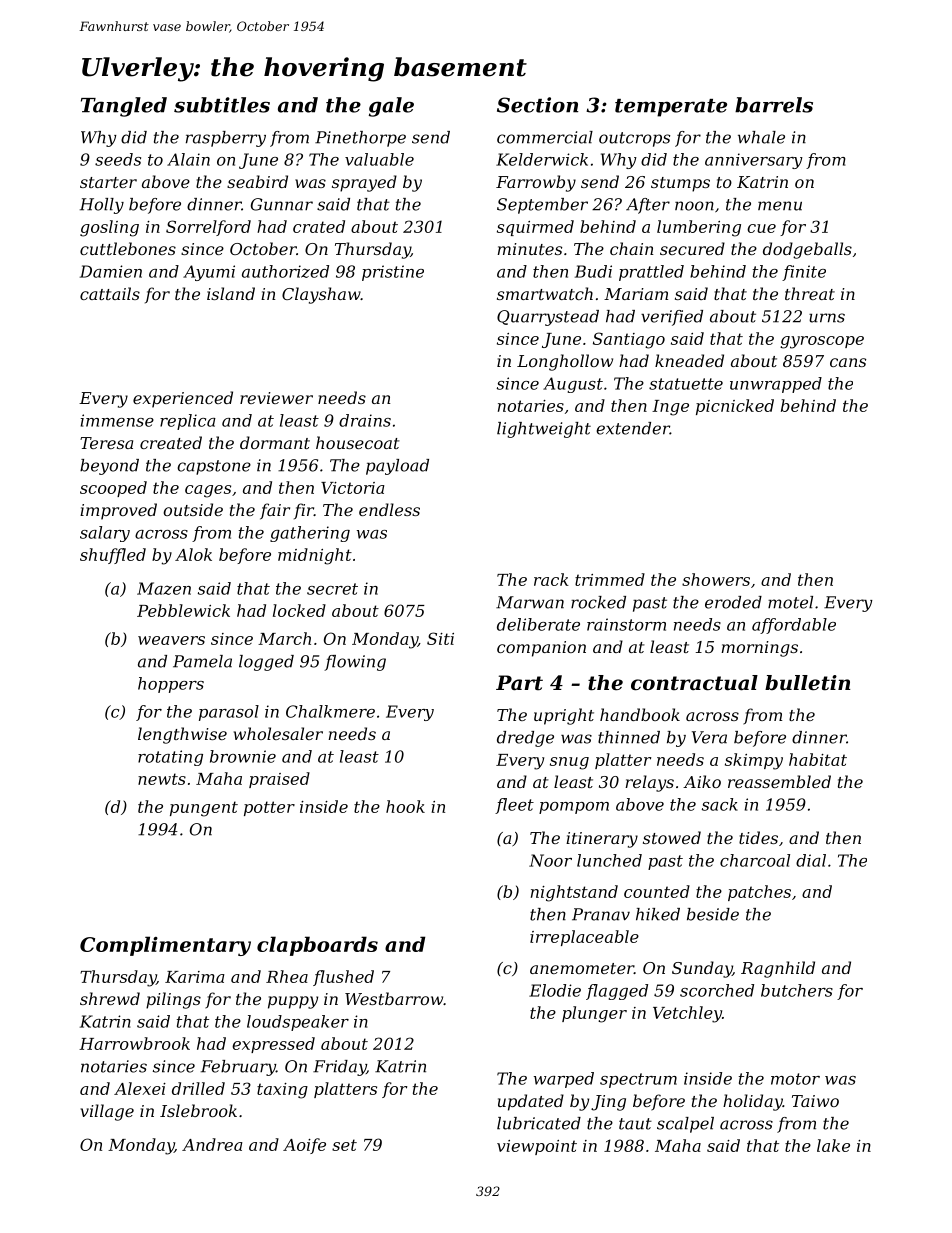 Image resolution: width=952 pixels, height=1233 pixels. I want to click on affordable, so click(794, 626).
